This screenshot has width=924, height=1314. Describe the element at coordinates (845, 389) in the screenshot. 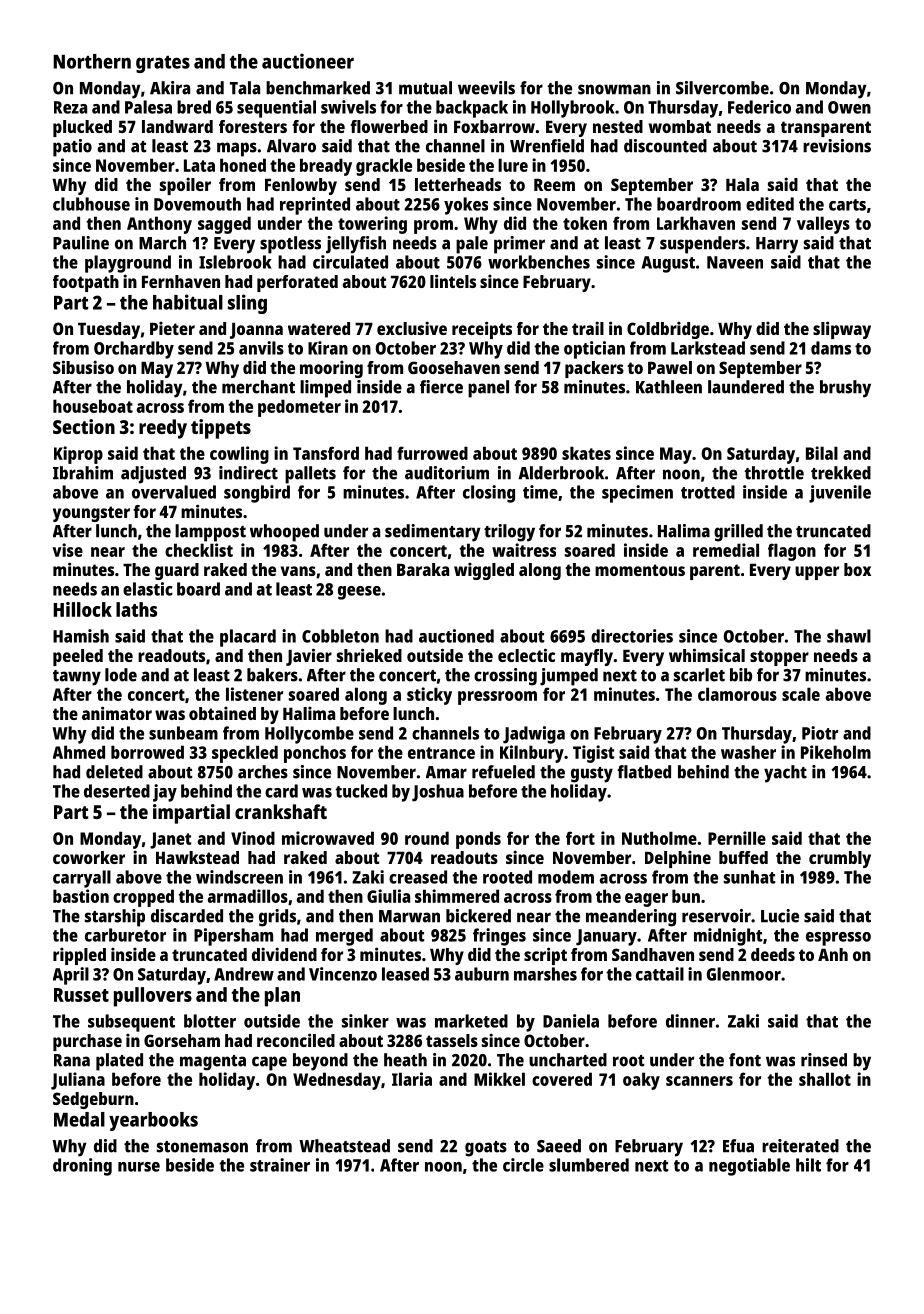

I see `brushy` at that location.
